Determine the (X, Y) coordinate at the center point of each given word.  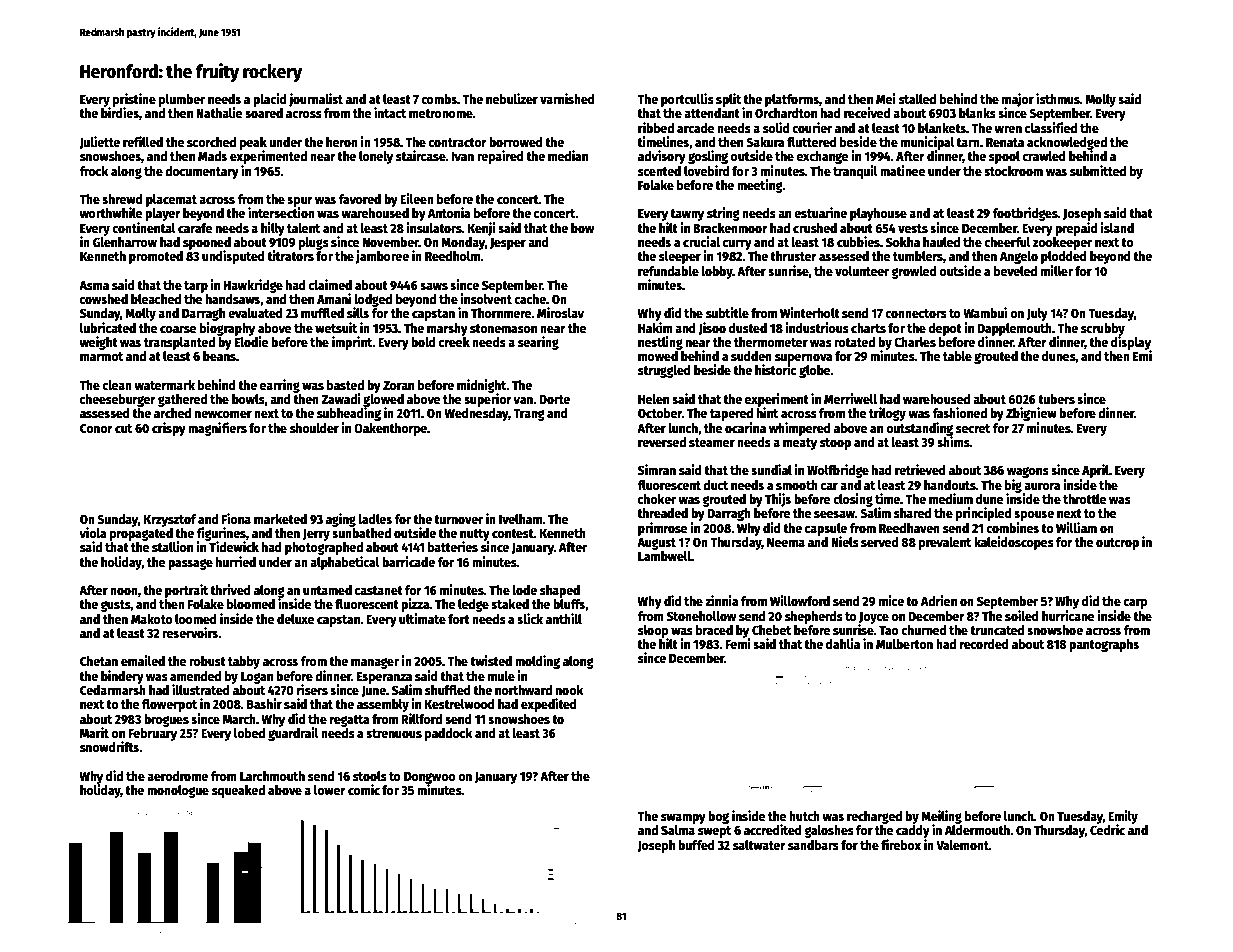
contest (513, 533)
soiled (1022, 615)
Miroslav (560, 312)
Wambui (985, 312)
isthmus (1058, 98)
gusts (115, 606)
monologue (178, 791)
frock (93, 171)
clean (117, 385)
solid (776, 127)
